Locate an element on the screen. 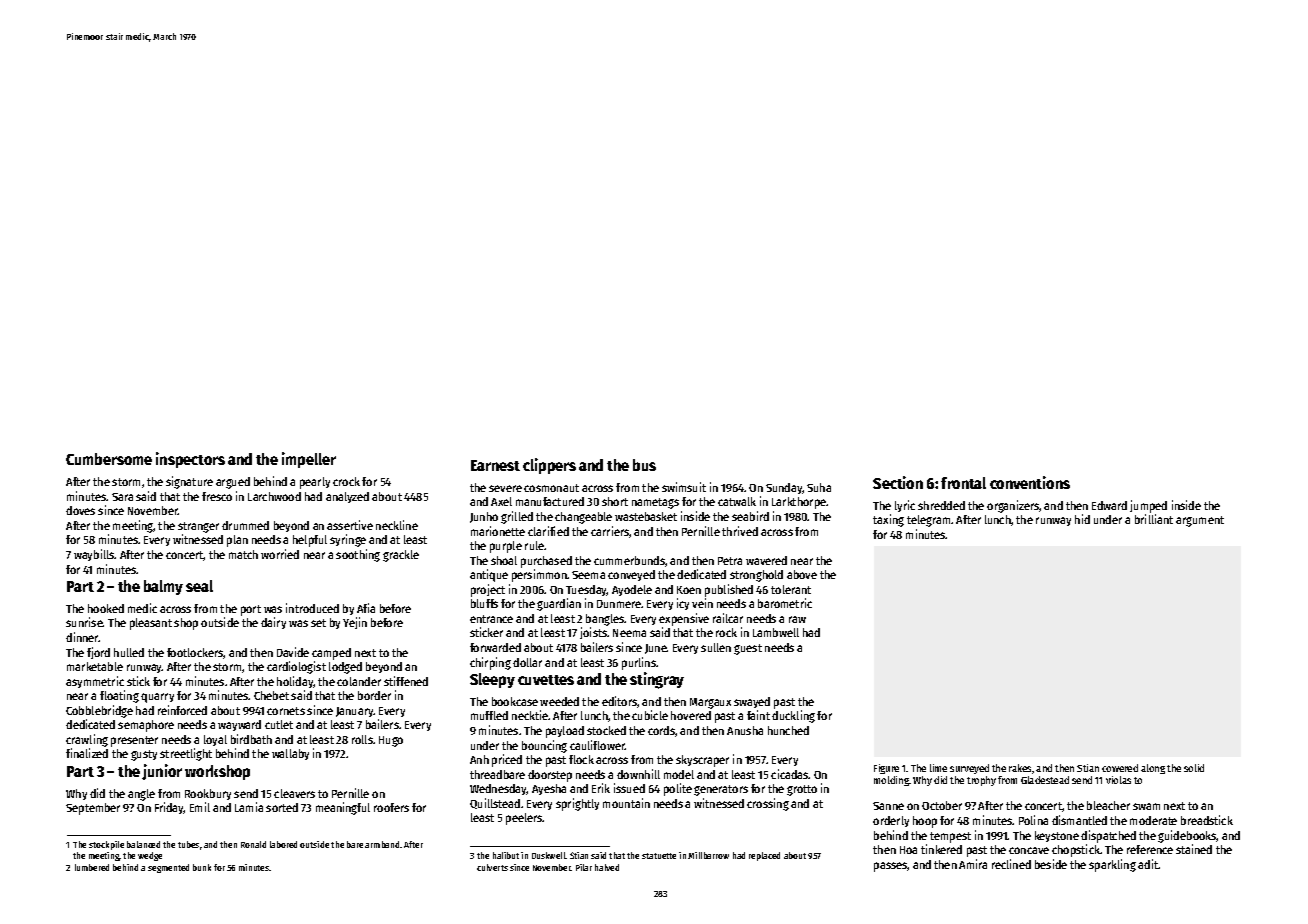 The height and width of the screenshot is (924, 1308). fjord is located at coordinates (98, 653).
